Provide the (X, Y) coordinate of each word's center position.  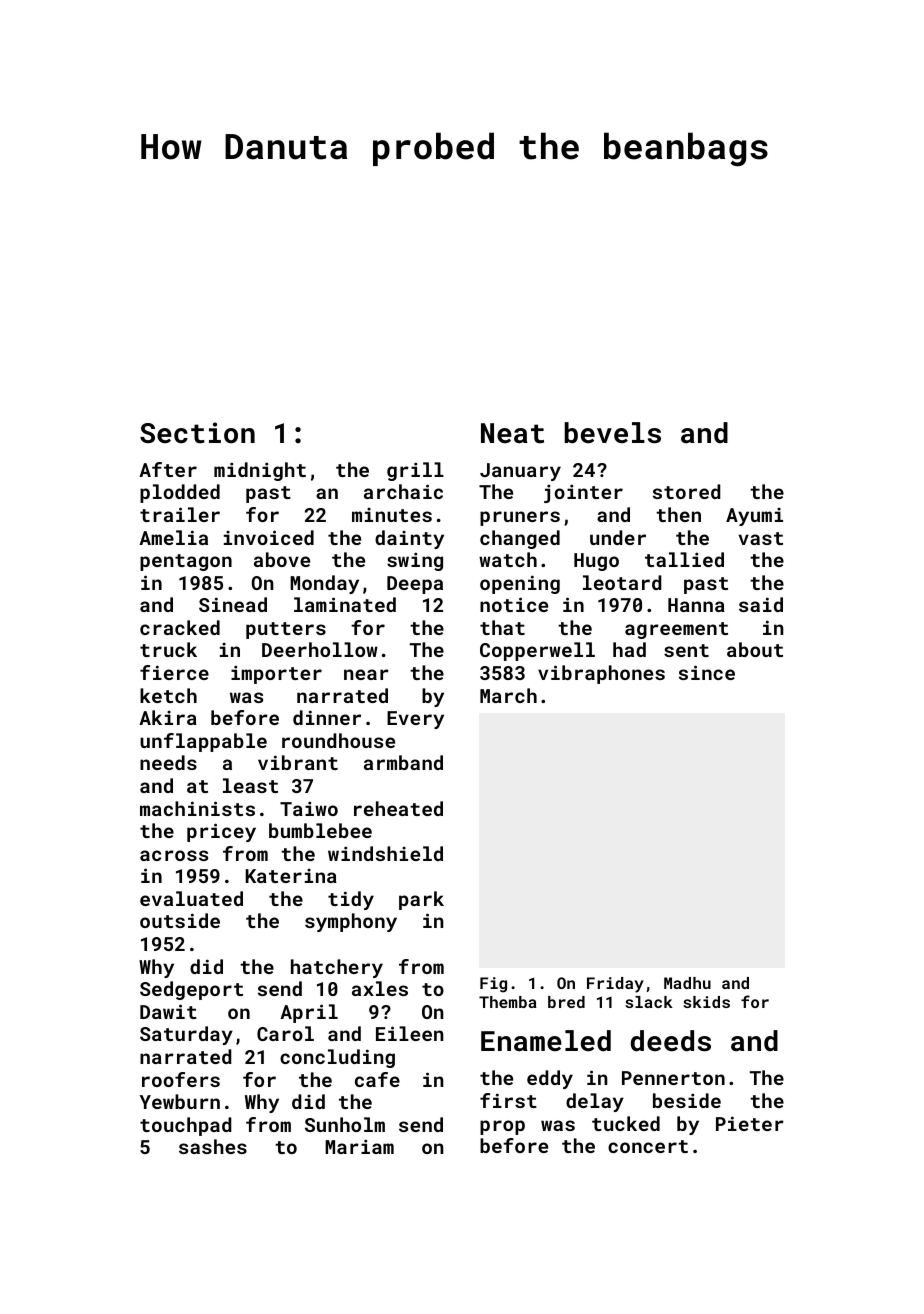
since (707, 672)
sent (686, 650)
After (168, 469)
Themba (508, 1002)
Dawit (168, 1011)
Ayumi (754, 517)
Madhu (687, 983)
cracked (180, 627)
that (502, 627)
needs (168, 762)
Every (415, 720)
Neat (512, 433)
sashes (213, 1146)
